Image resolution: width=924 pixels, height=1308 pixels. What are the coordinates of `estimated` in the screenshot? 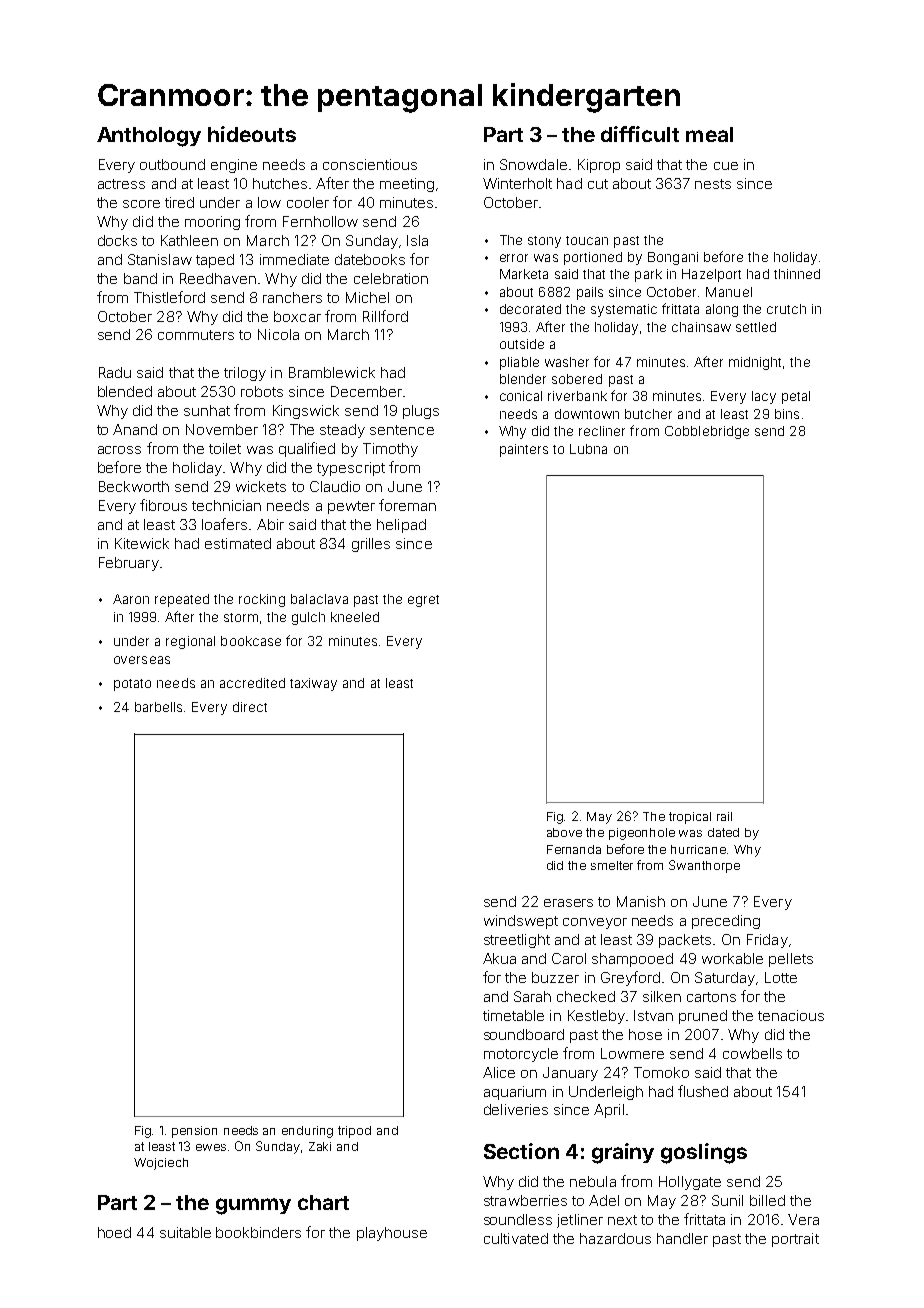 It's located at (238, 543).
